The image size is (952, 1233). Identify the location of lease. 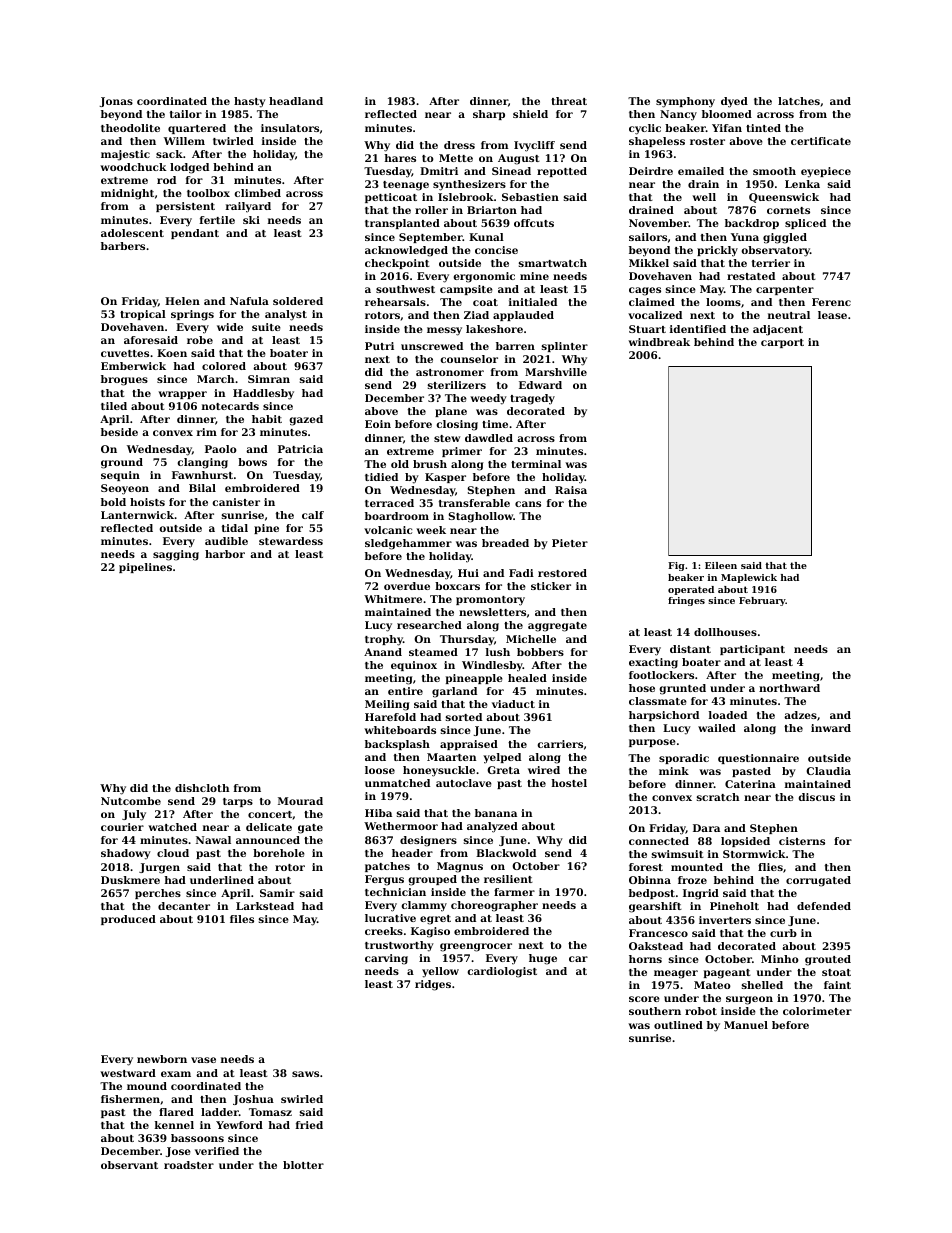
(832, 315).
